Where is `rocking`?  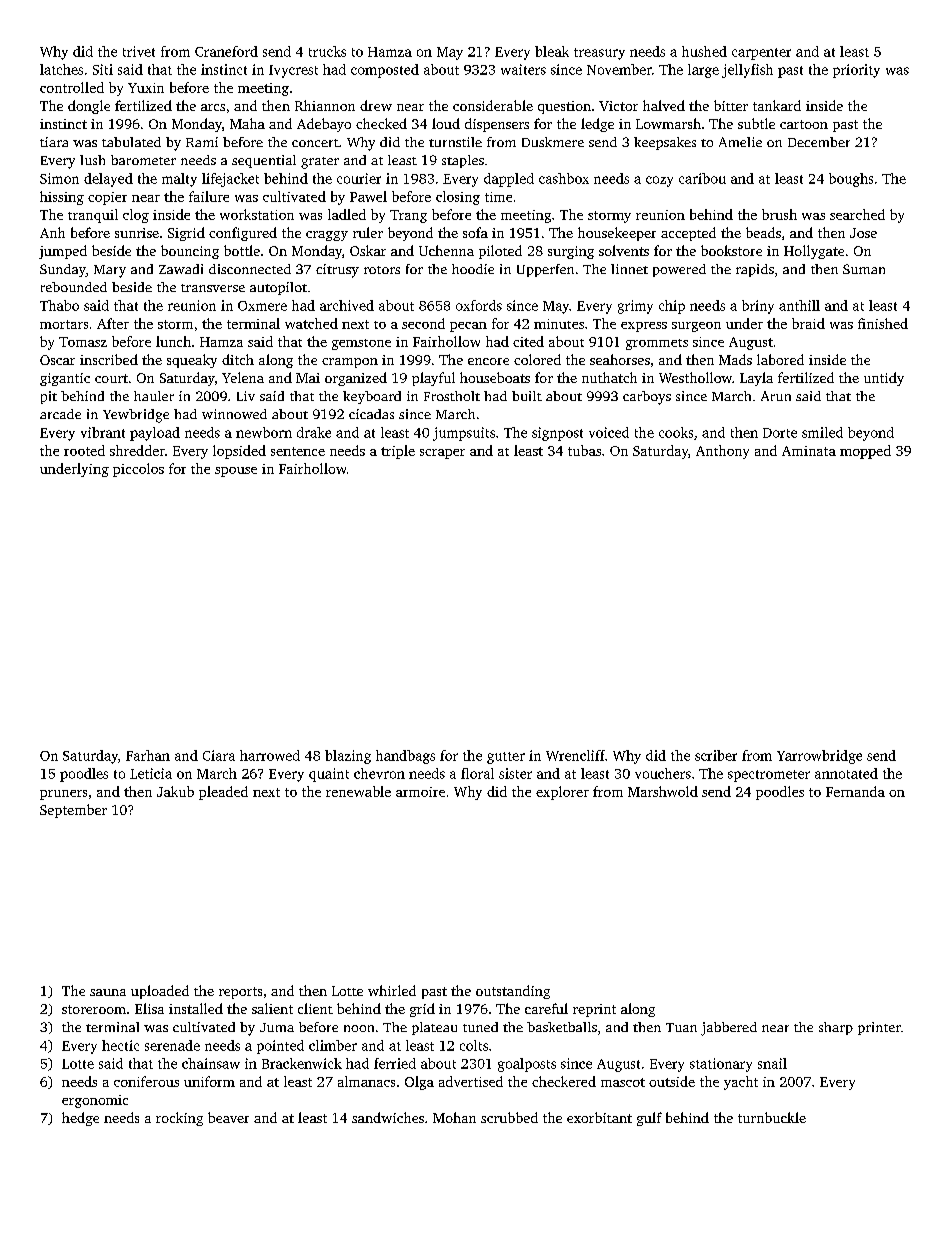
rocking is located at coordinates (179, 1119).
